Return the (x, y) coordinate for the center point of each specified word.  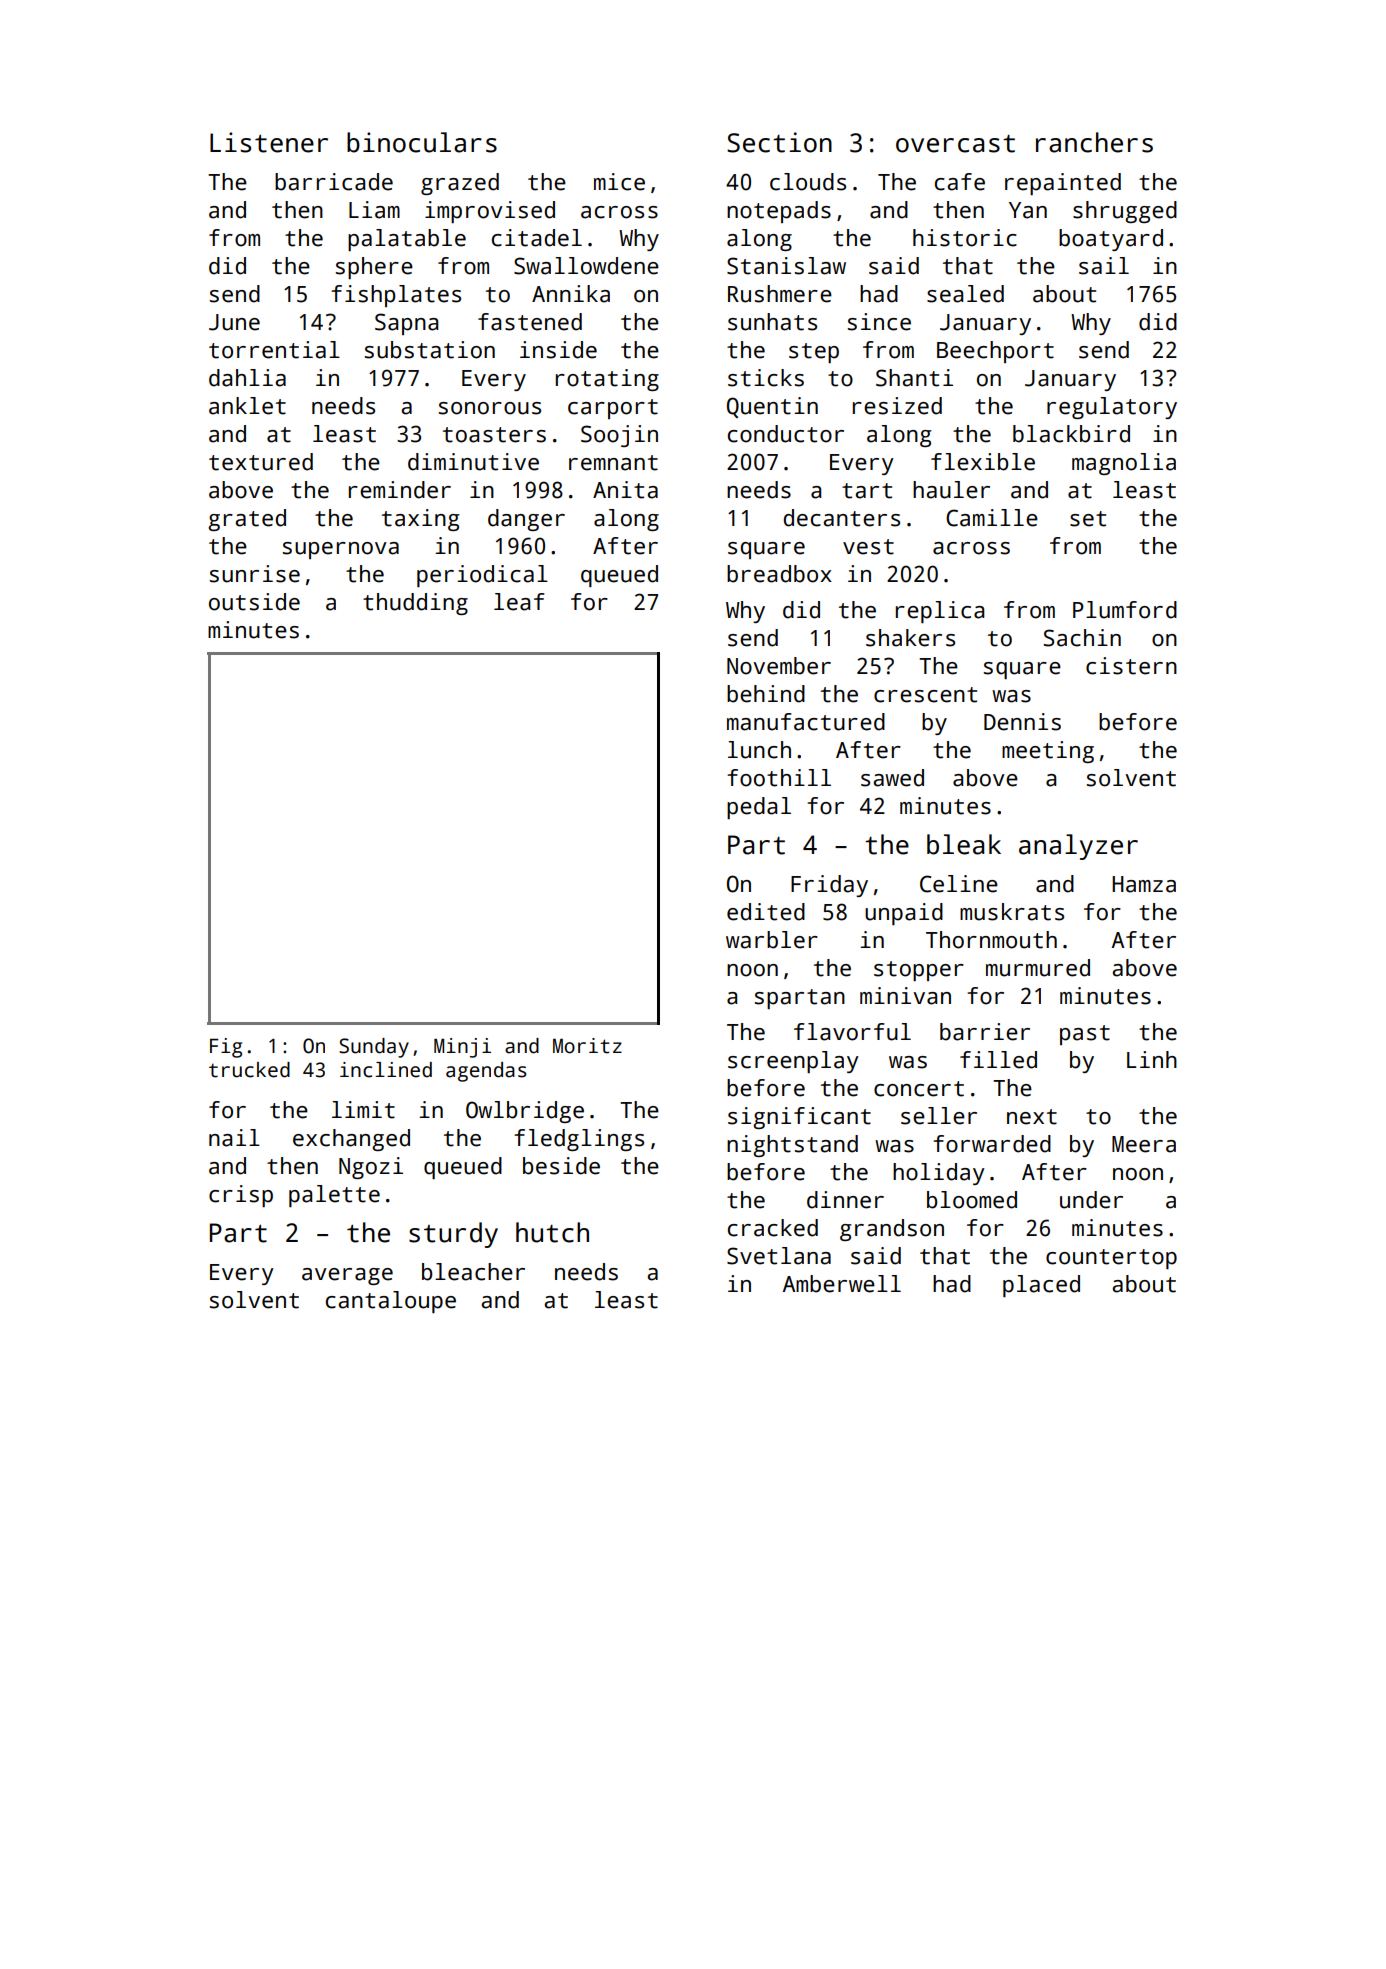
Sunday (374, 1048)
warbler (772, 940)
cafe (960, 182)
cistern (1131, 666)
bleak (964, 844)
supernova (341, 550)
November (779, 666)
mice (619, 182)
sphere (374, 268)
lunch (759, 750)
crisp (241, 1196)
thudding (415, 604)
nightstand (792, 1146)
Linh (1152, 1059)
